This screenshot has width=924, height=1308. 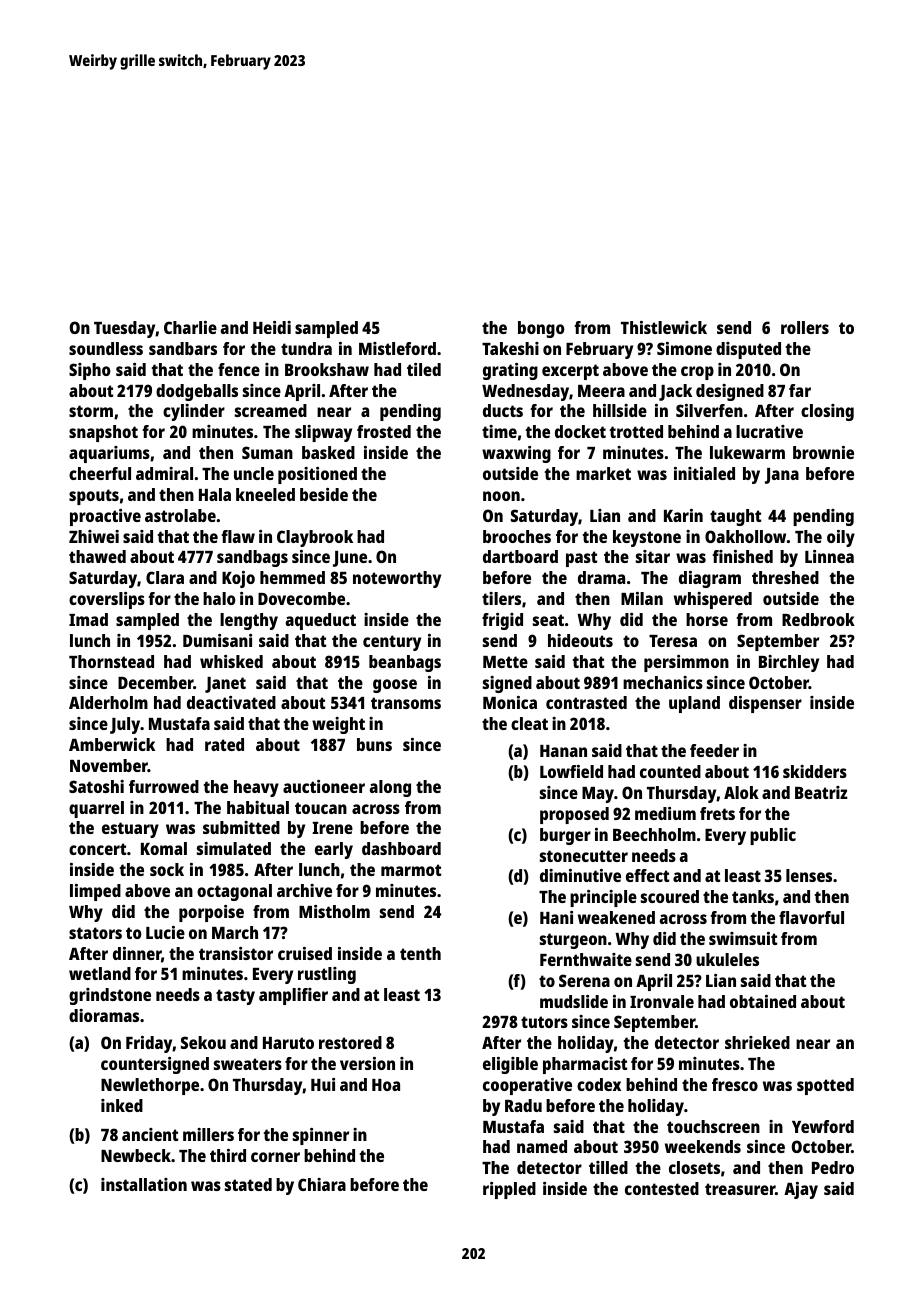 What do you see at coordinates (542, 1146) in the screenshot?
I see `named` at bounding box center [542, 1146].
